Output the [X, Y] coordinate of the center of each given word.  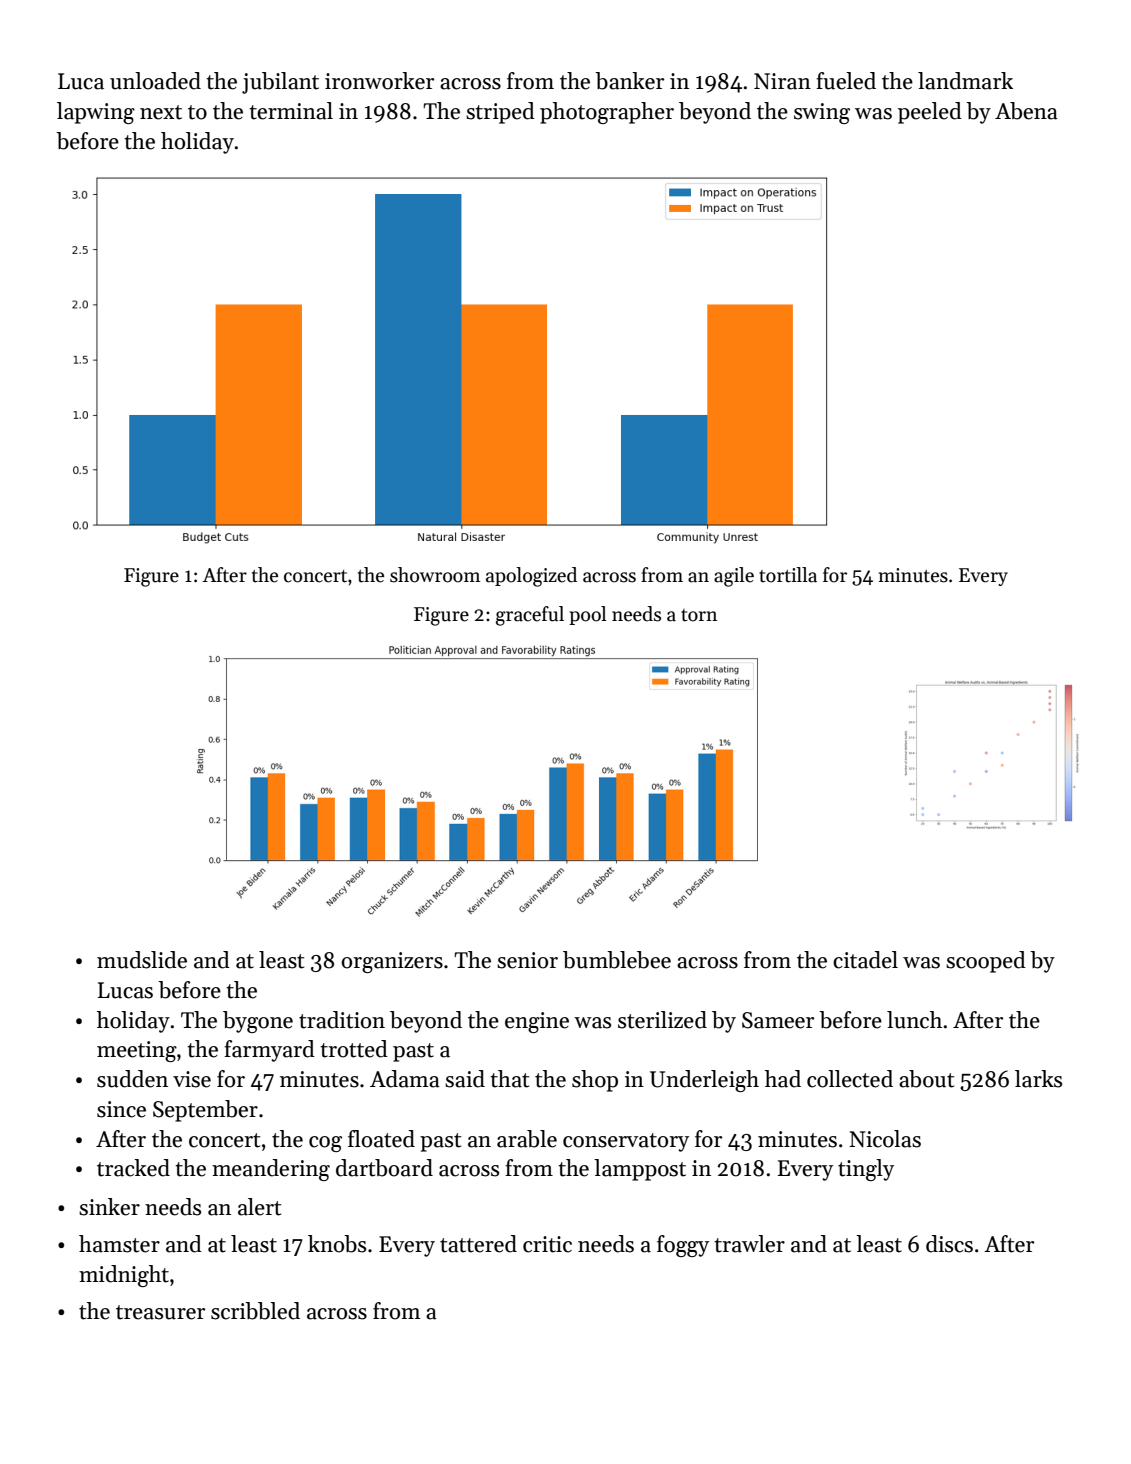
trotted [354, 1049]
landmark [965, 81]
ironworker [379, 81]
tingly [866, 1170]
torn [699, 615]
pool [588, 615]
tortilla [788, 575]
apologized [531, 577]
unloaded [155, 81]
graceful [530, 616]
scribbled [255, 1311]
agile [734, 577]
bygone [258, 1022]
